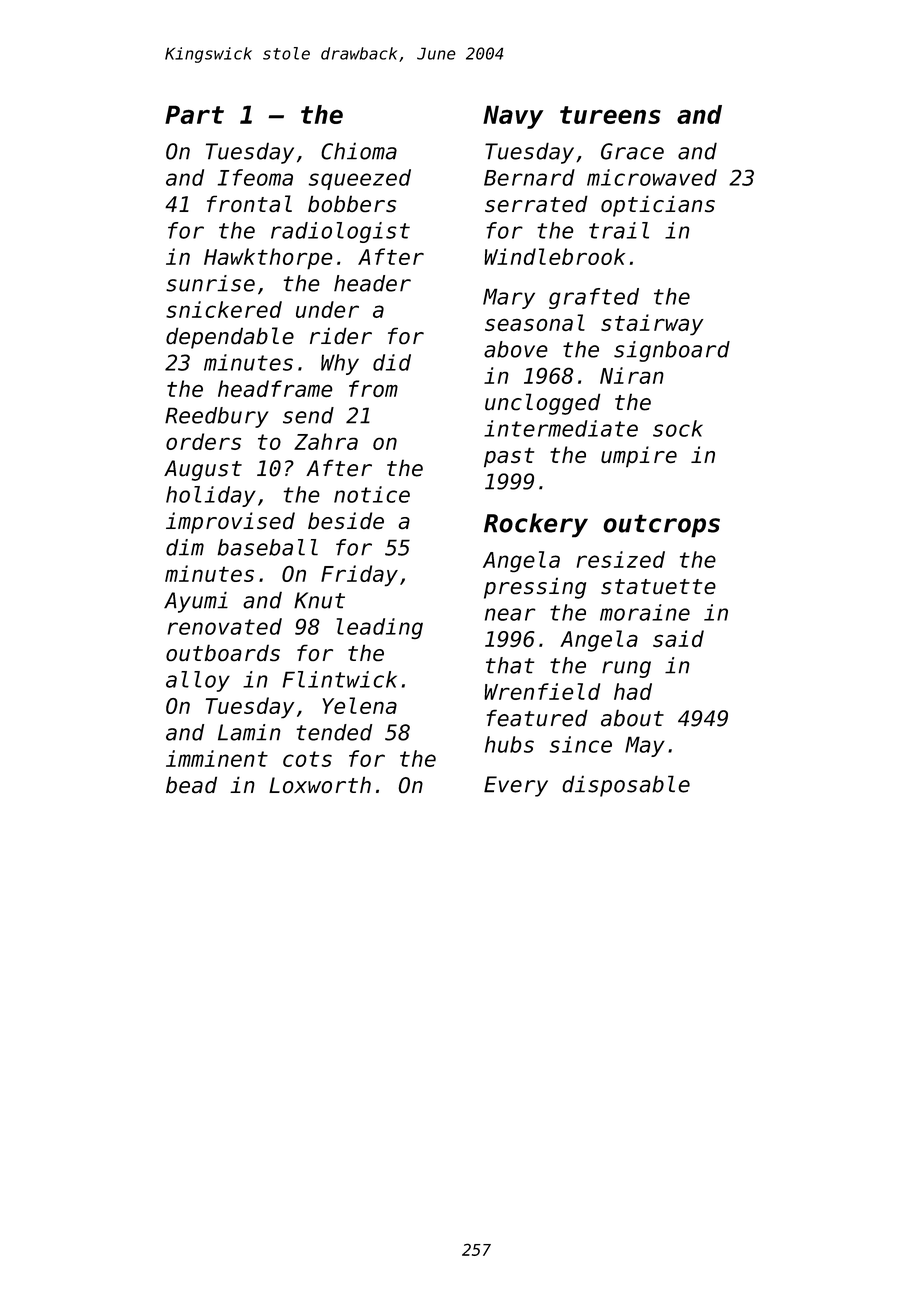  I want to click on imminent, so click(217, 758).
